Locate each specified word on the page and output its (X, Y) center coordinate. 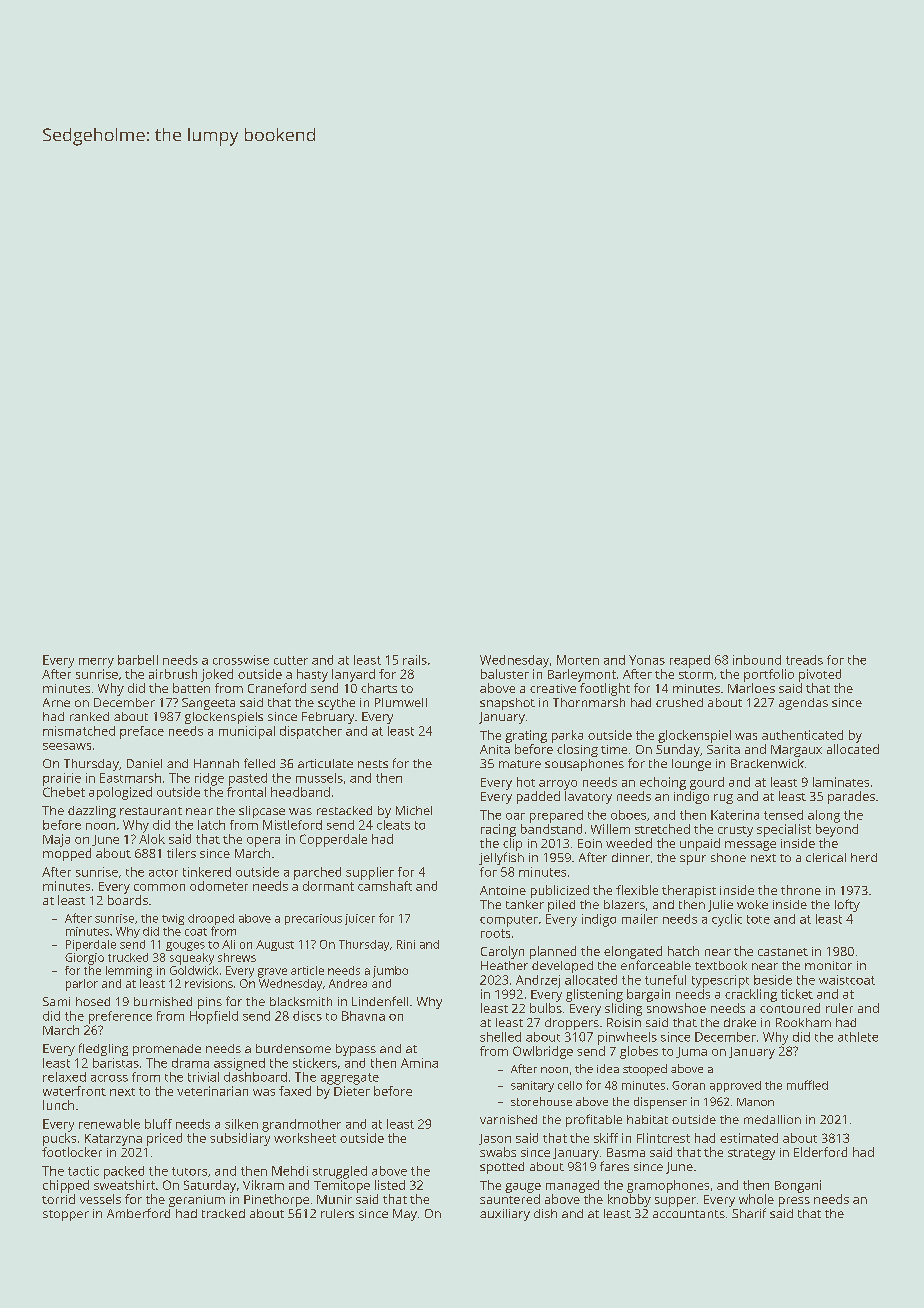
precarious (313, 919)
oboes (628, 815)
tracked (223, 1213)
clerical (826, 857)
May (405, 1215)
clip (512, 844)
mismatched (79, 731)
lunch (58, 1105)
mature (520, 764)
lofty (847, 905)
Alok (152, 839)
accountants (689, 1214)
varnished (508, 1119)
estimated (749, 1138)
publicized (560, 891)
